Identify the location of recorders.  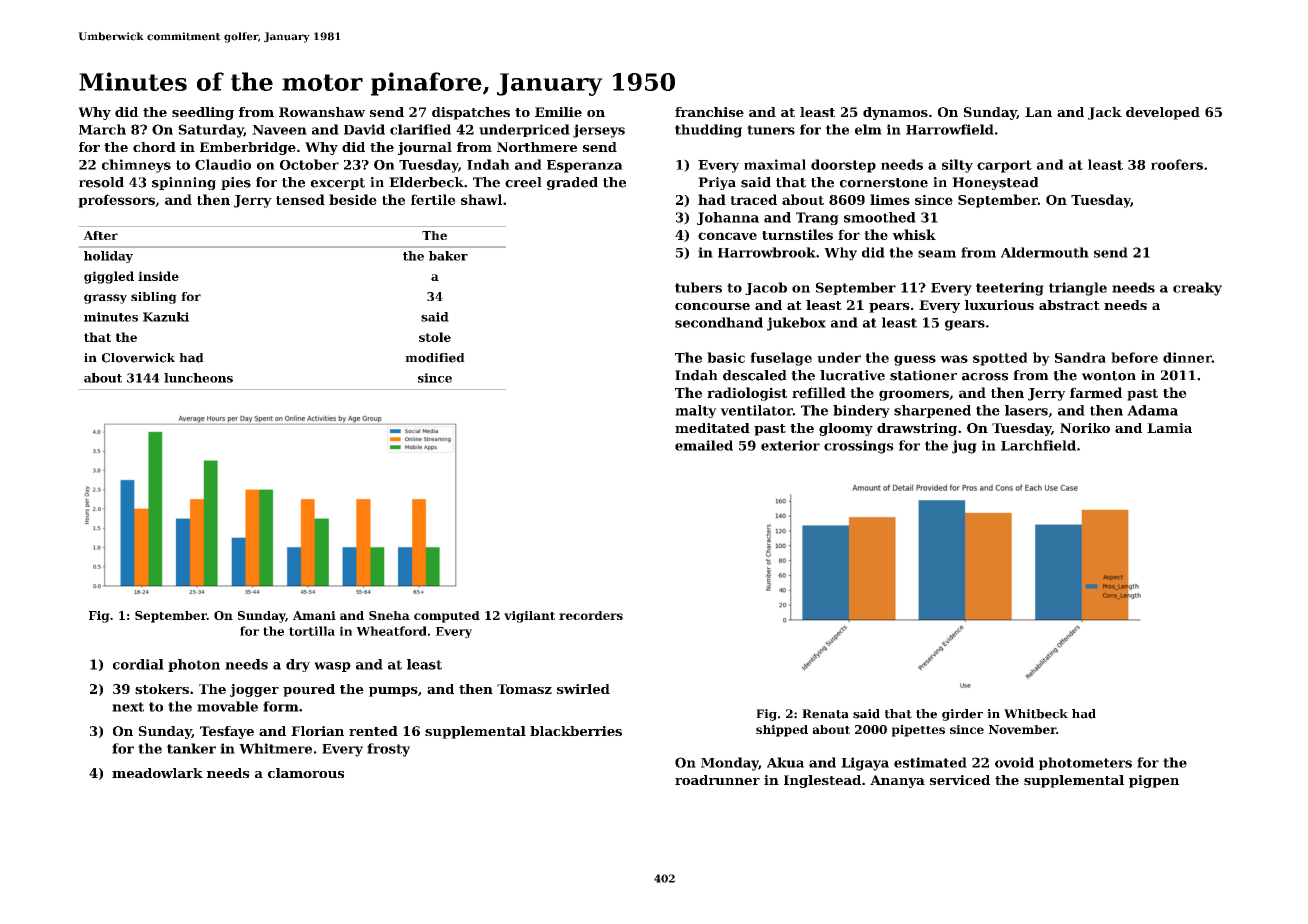
(591, 615).
